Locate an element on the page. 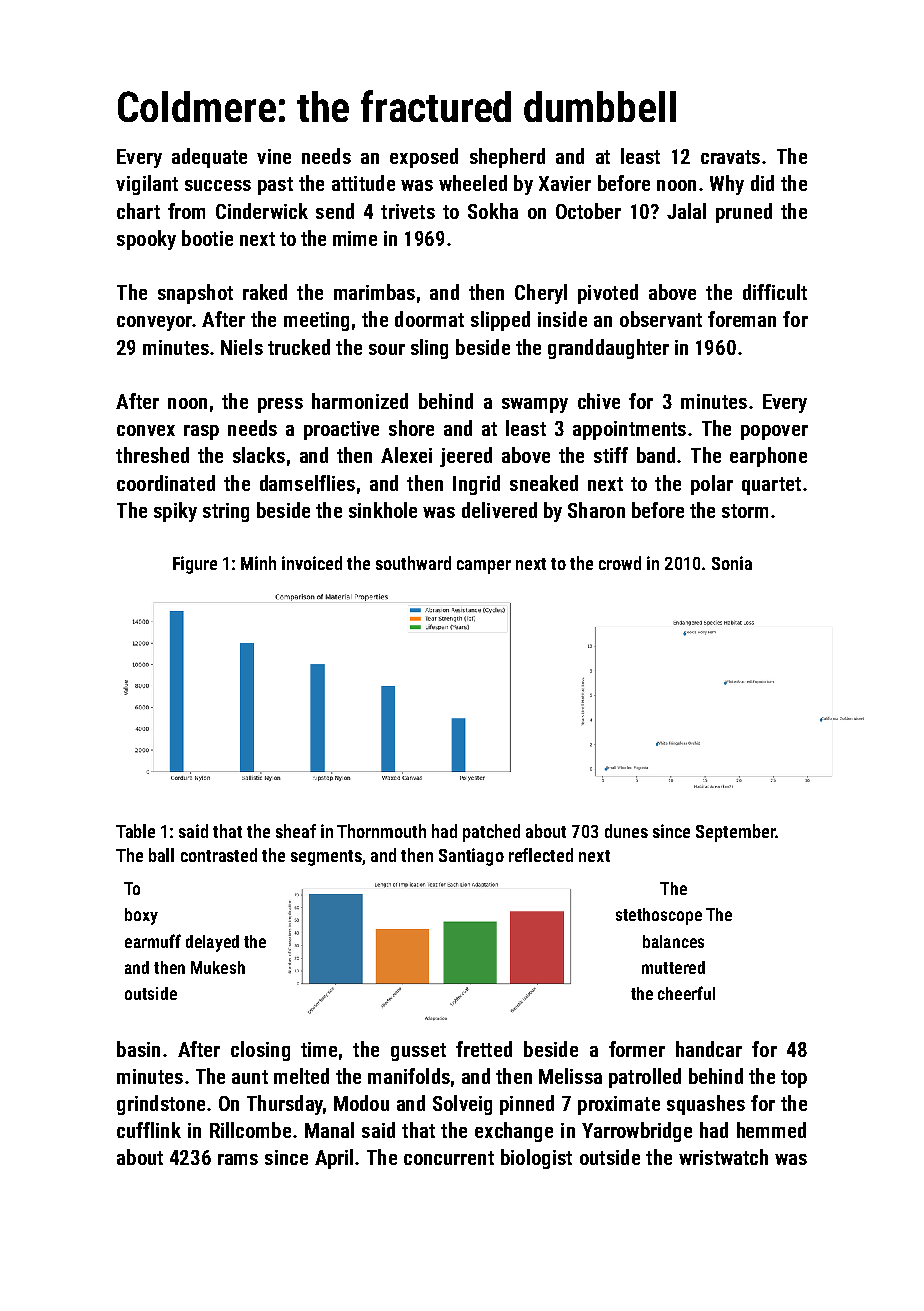  shepherd is located at coordinates (507, 158).
